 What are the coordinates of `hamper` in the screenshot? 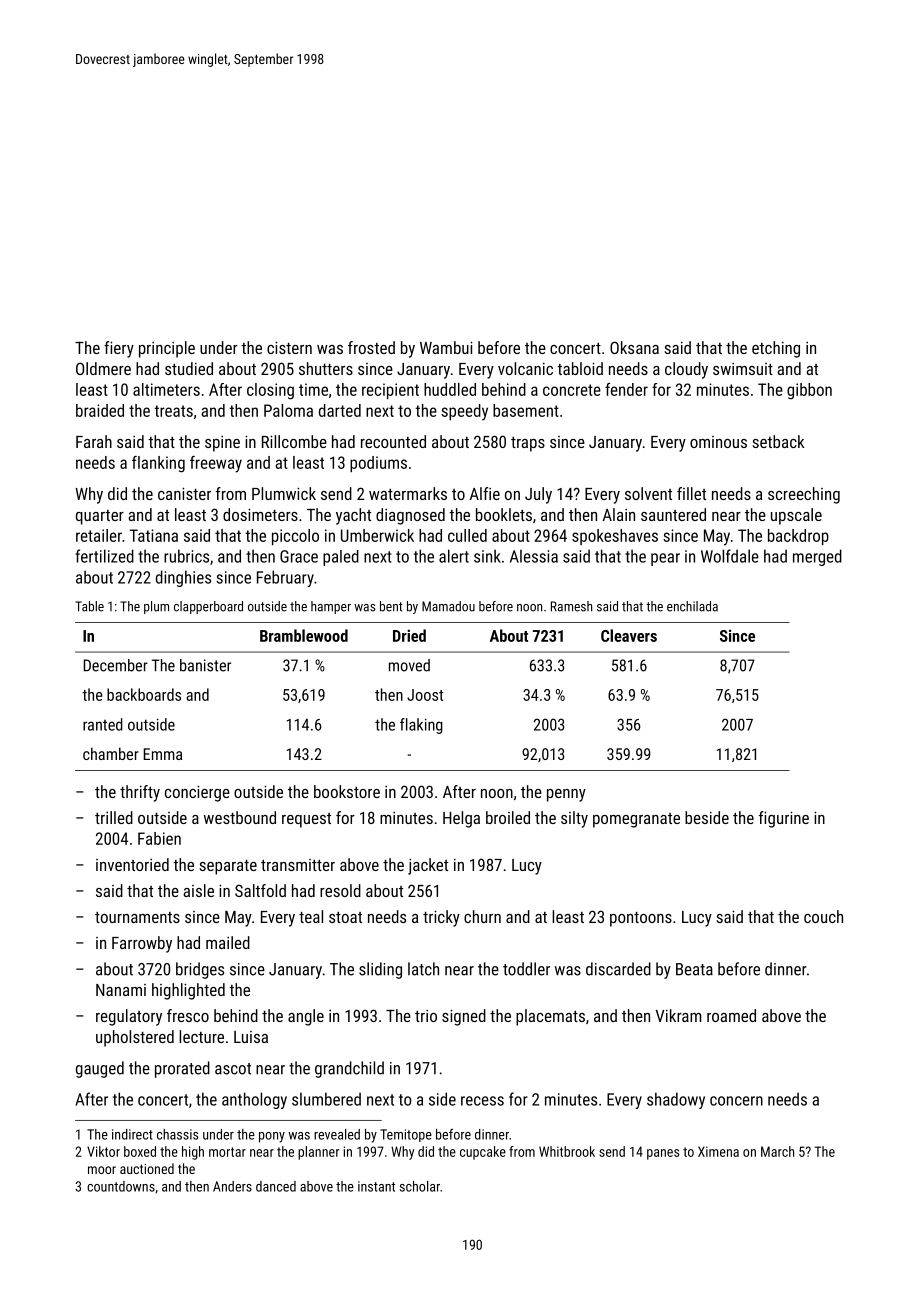 It's located at (331, 607).
